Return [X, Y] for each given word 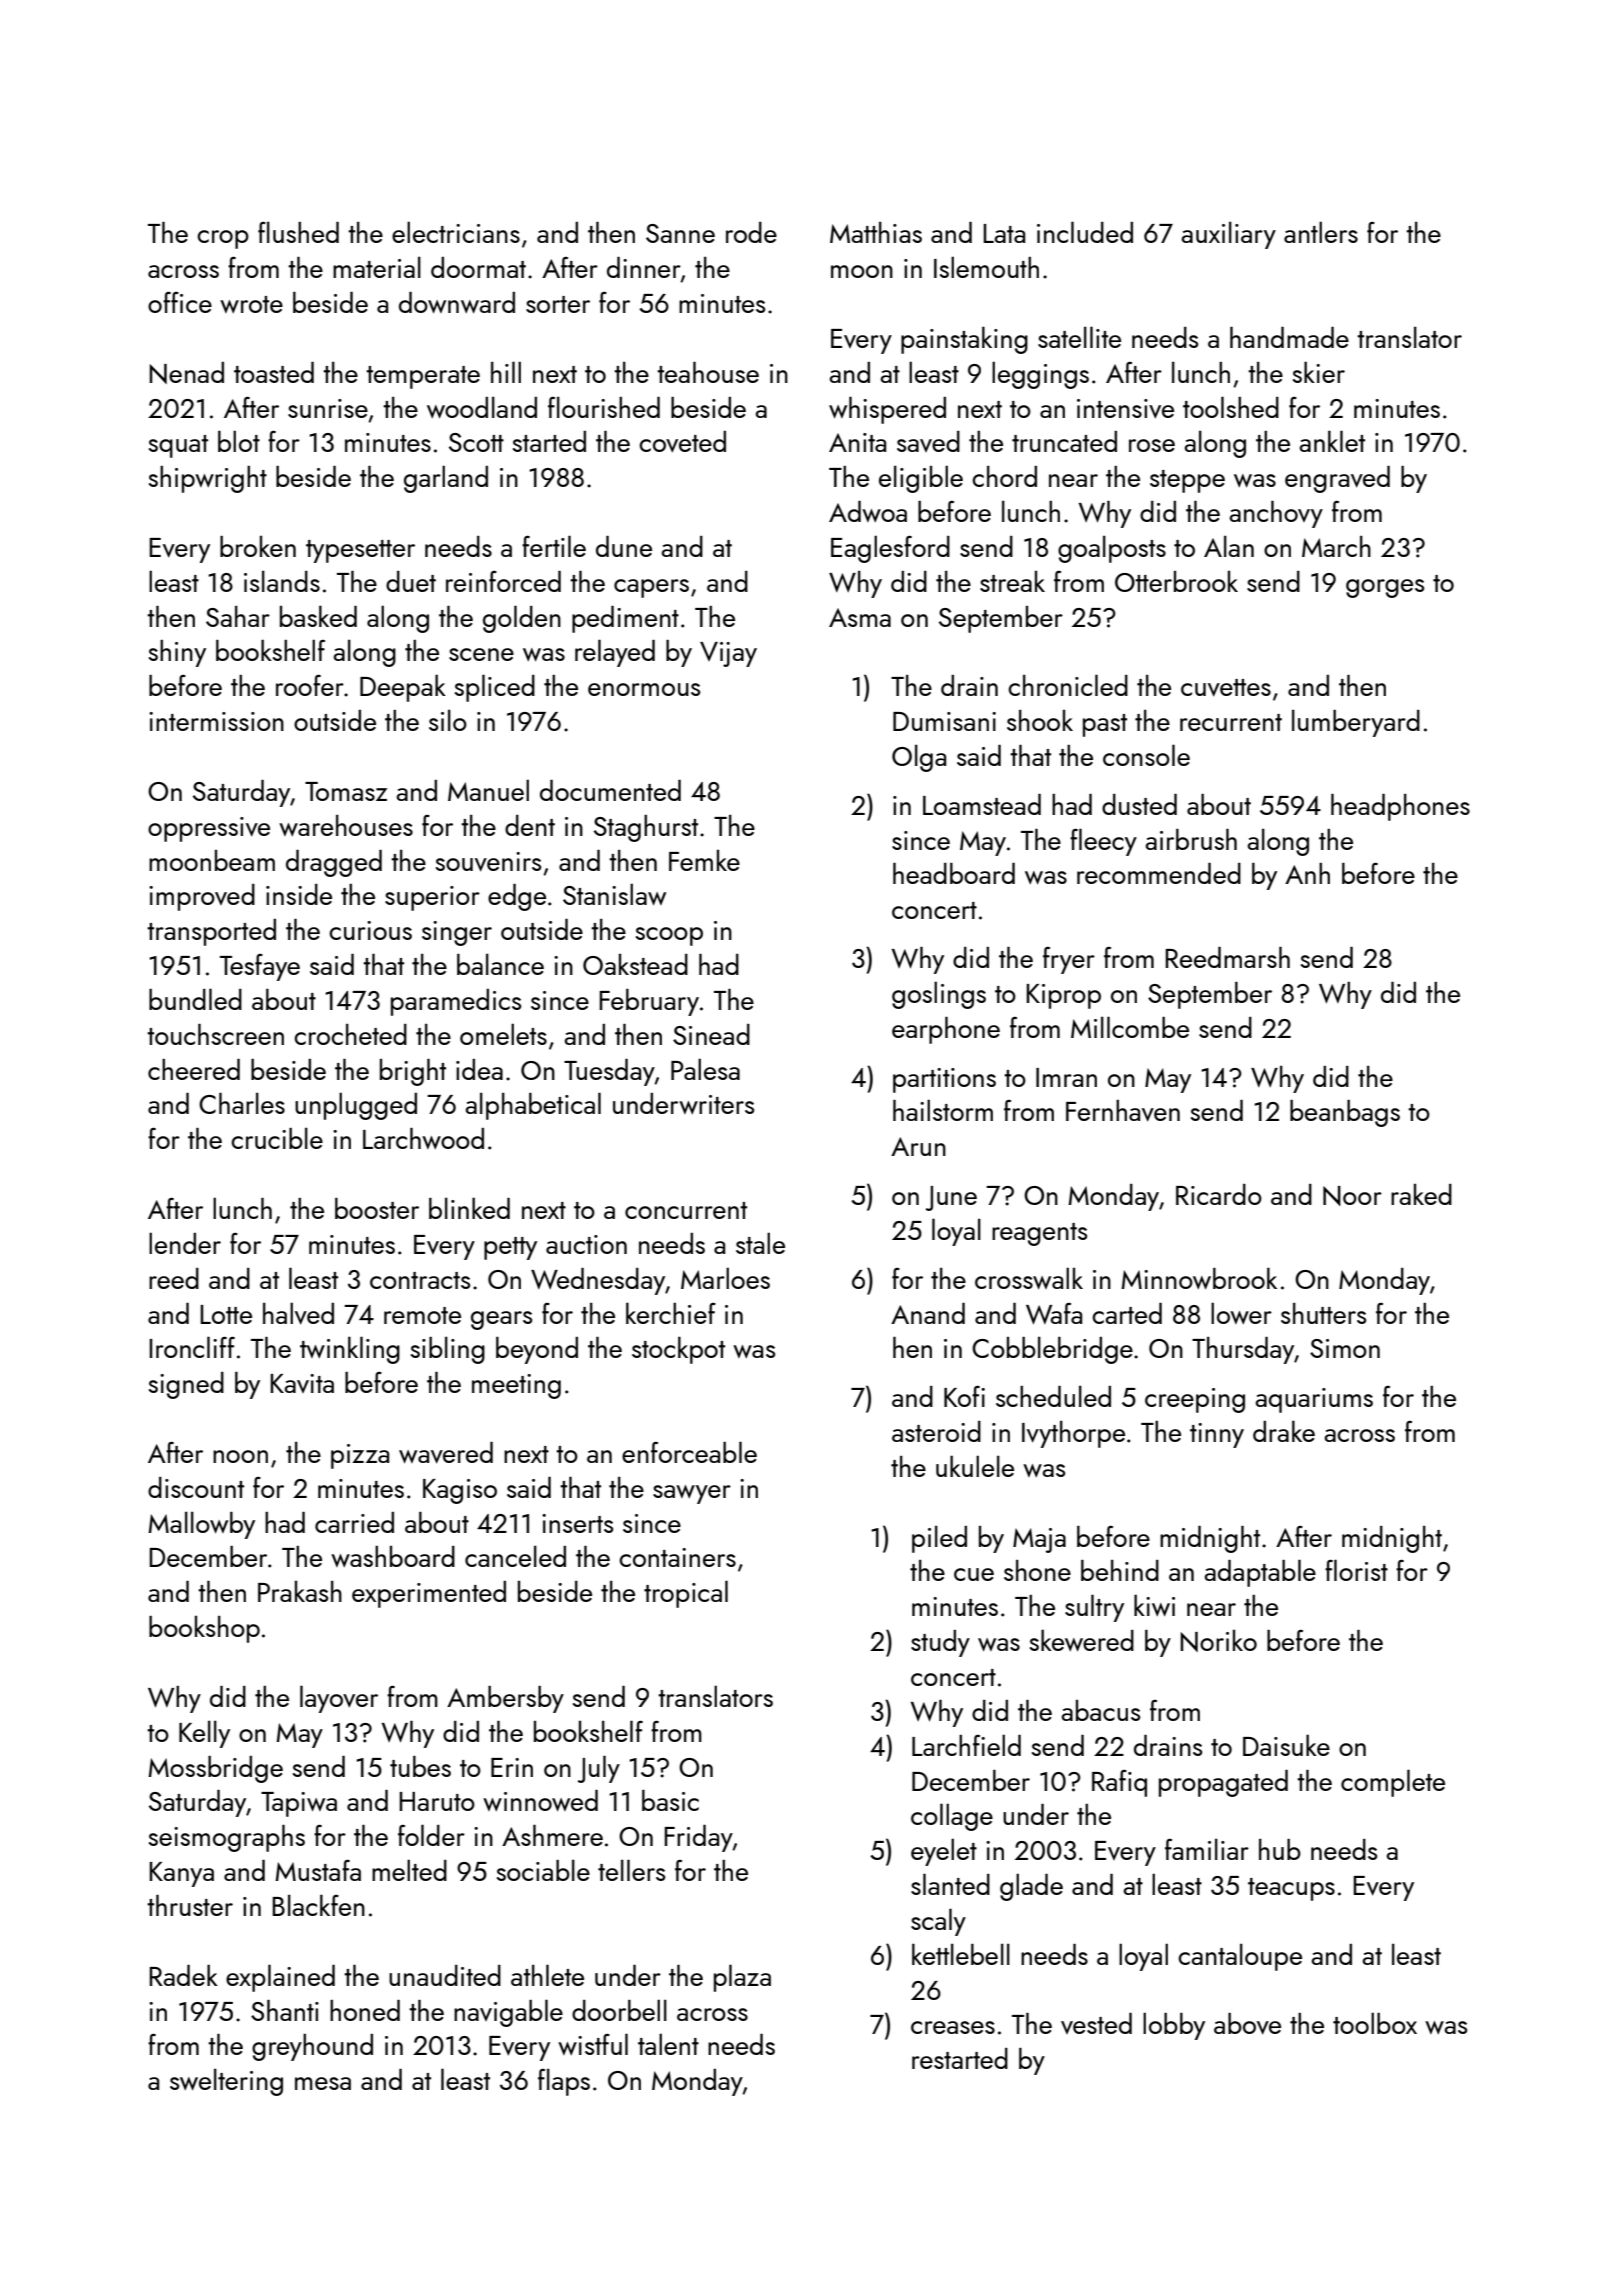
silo [448, 720]
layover [339, 1699]
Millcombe [1130, 1027]
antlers [1321, 232]
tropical [686, 1594]
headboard [954, 873]
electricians [456, 232]
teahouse [708, 372]
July [599, 1769]
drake [1284, 1431]
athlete [547, 1975]
